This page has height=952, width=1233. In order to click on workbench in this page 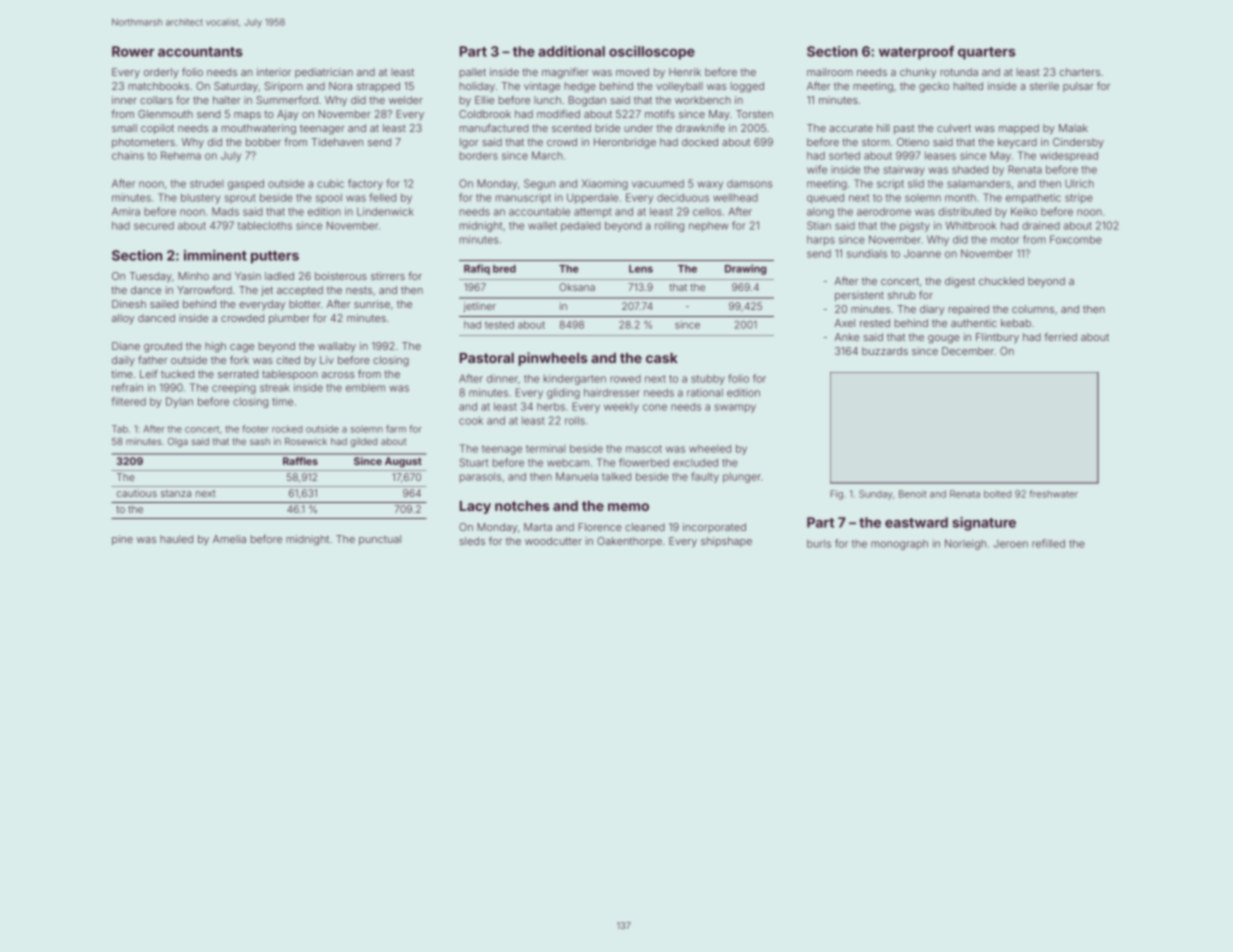, I will do `click(703, 100)`.
